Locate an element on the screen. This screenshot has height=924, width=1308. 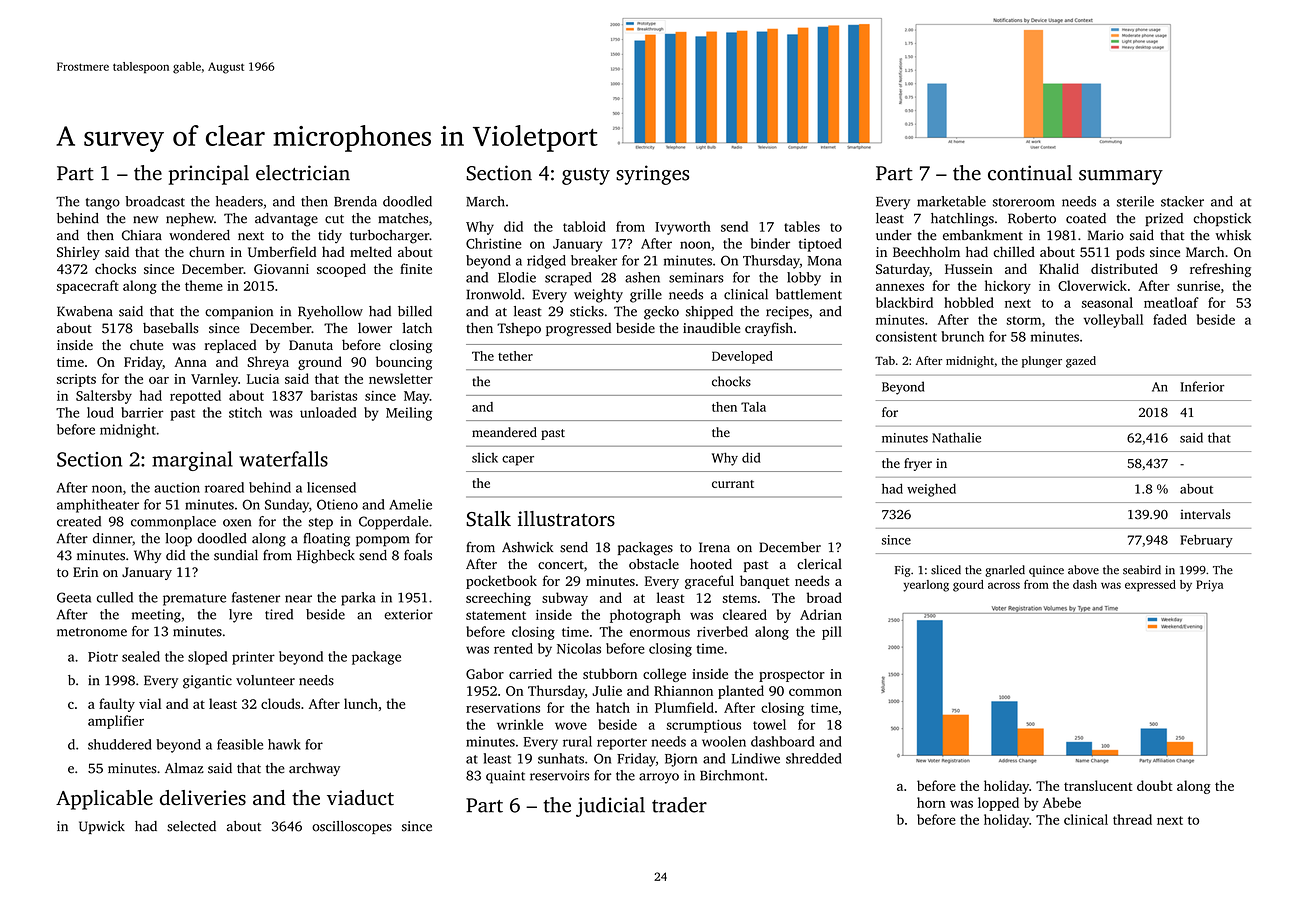
reservations is located at coordinates (503, 708).
